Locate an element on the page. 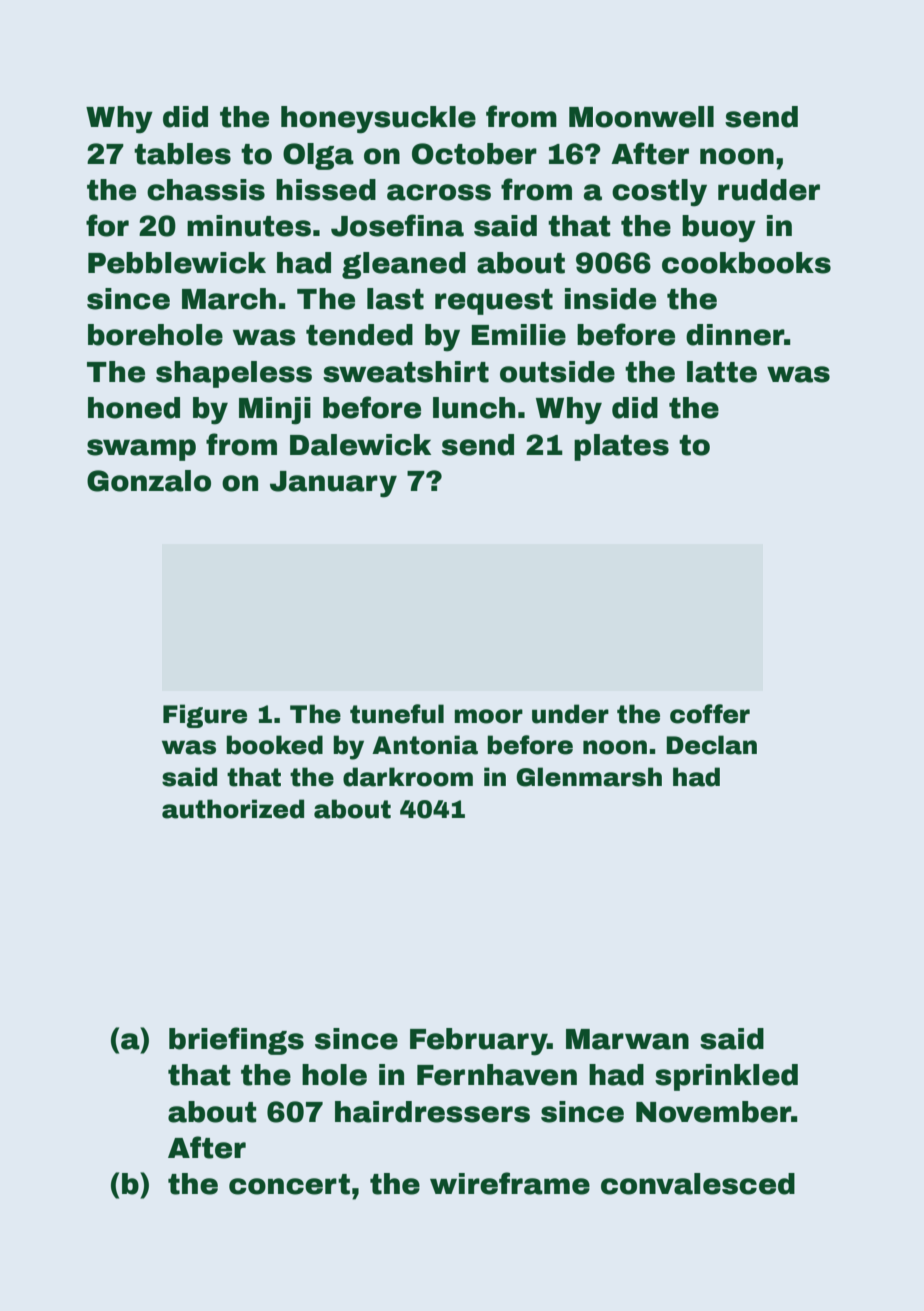 The width and height of the page is (924, 1311). Moonwell is located at coordinates (641, 117).
